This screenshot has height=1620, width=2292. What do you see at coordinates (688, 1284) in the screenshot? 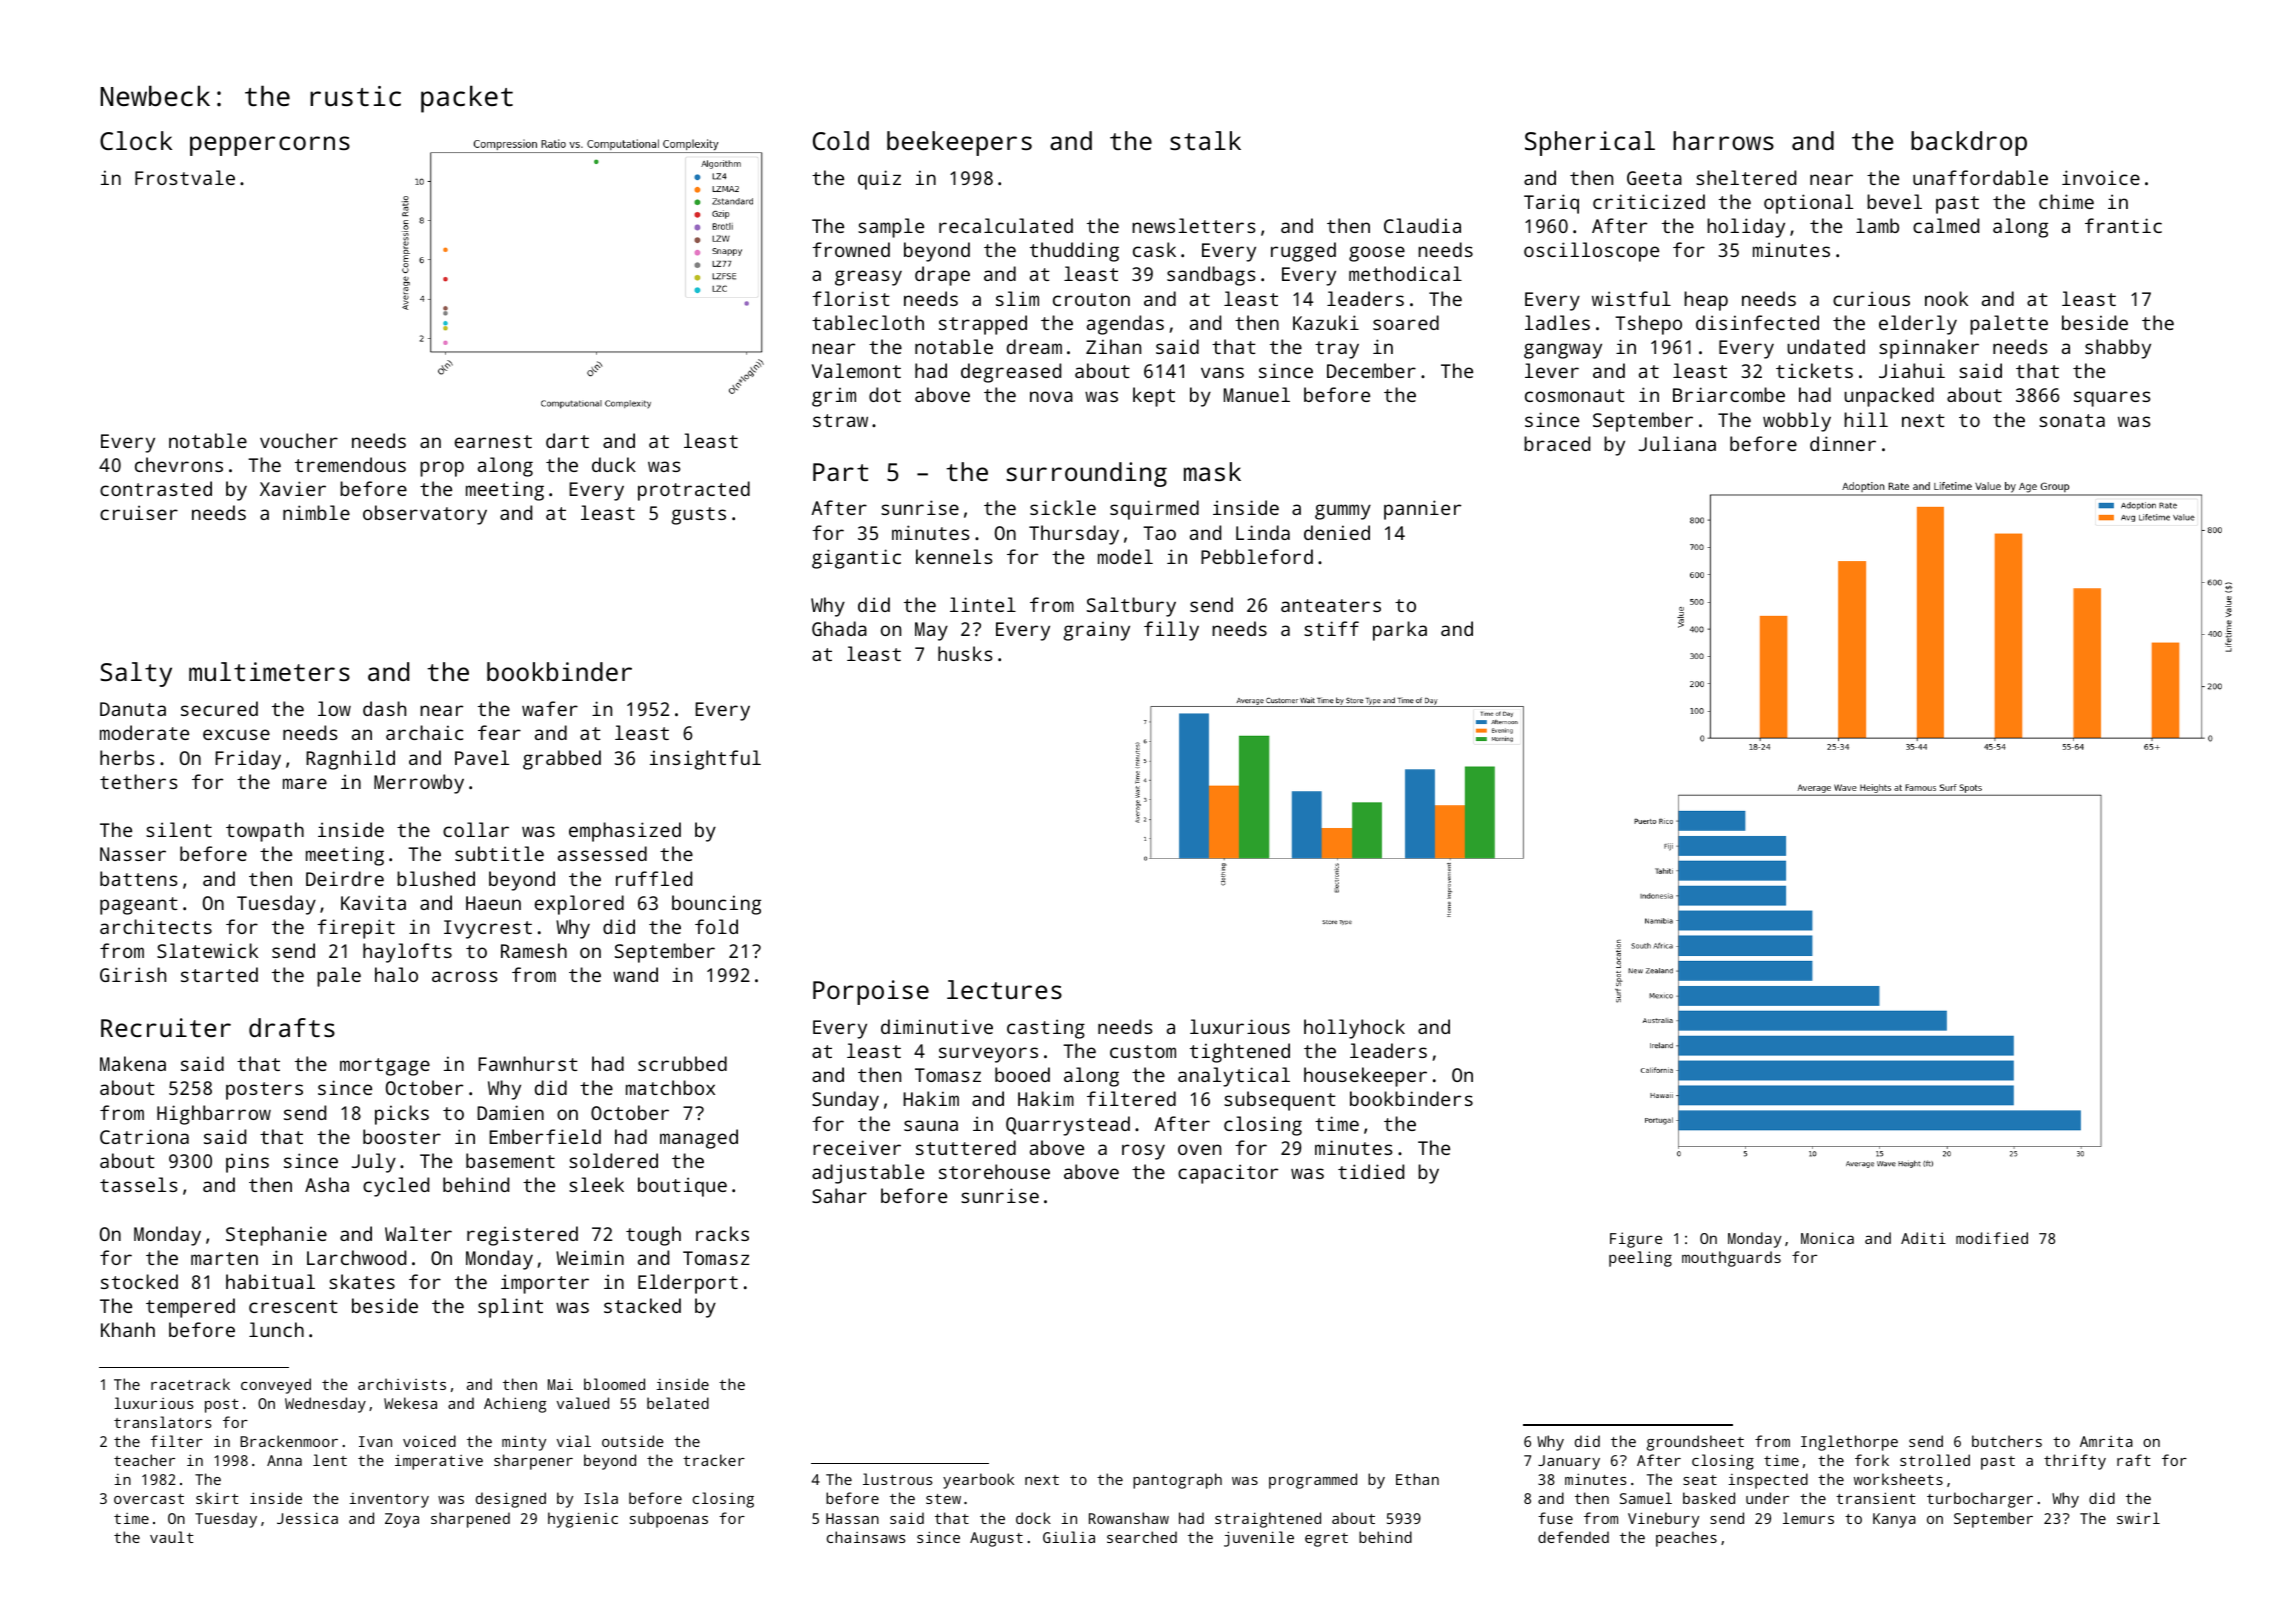
I see `Elderport` at bounding box center [688, 1284].
